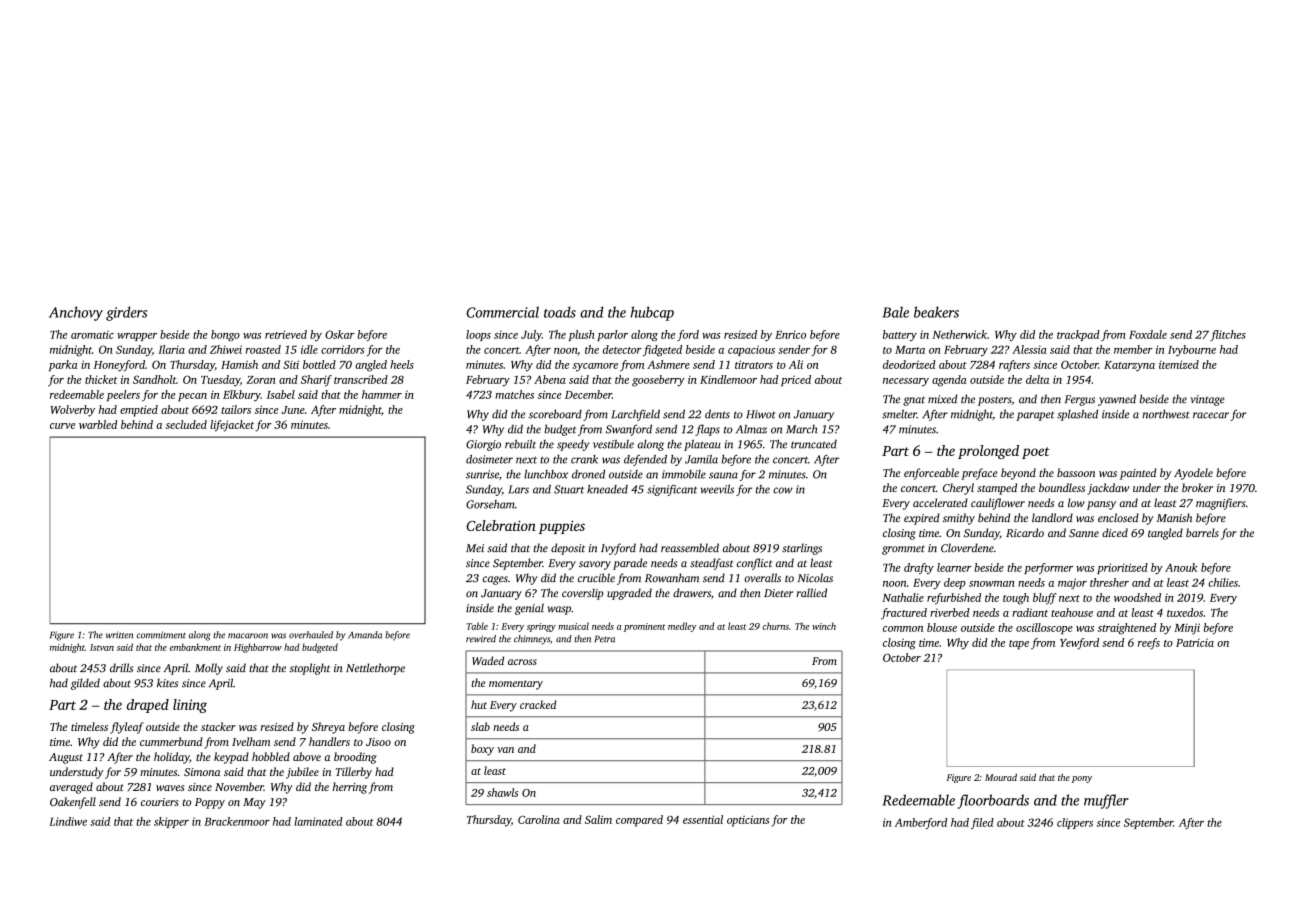  I want to click on muffler, so click(1106, 801).
